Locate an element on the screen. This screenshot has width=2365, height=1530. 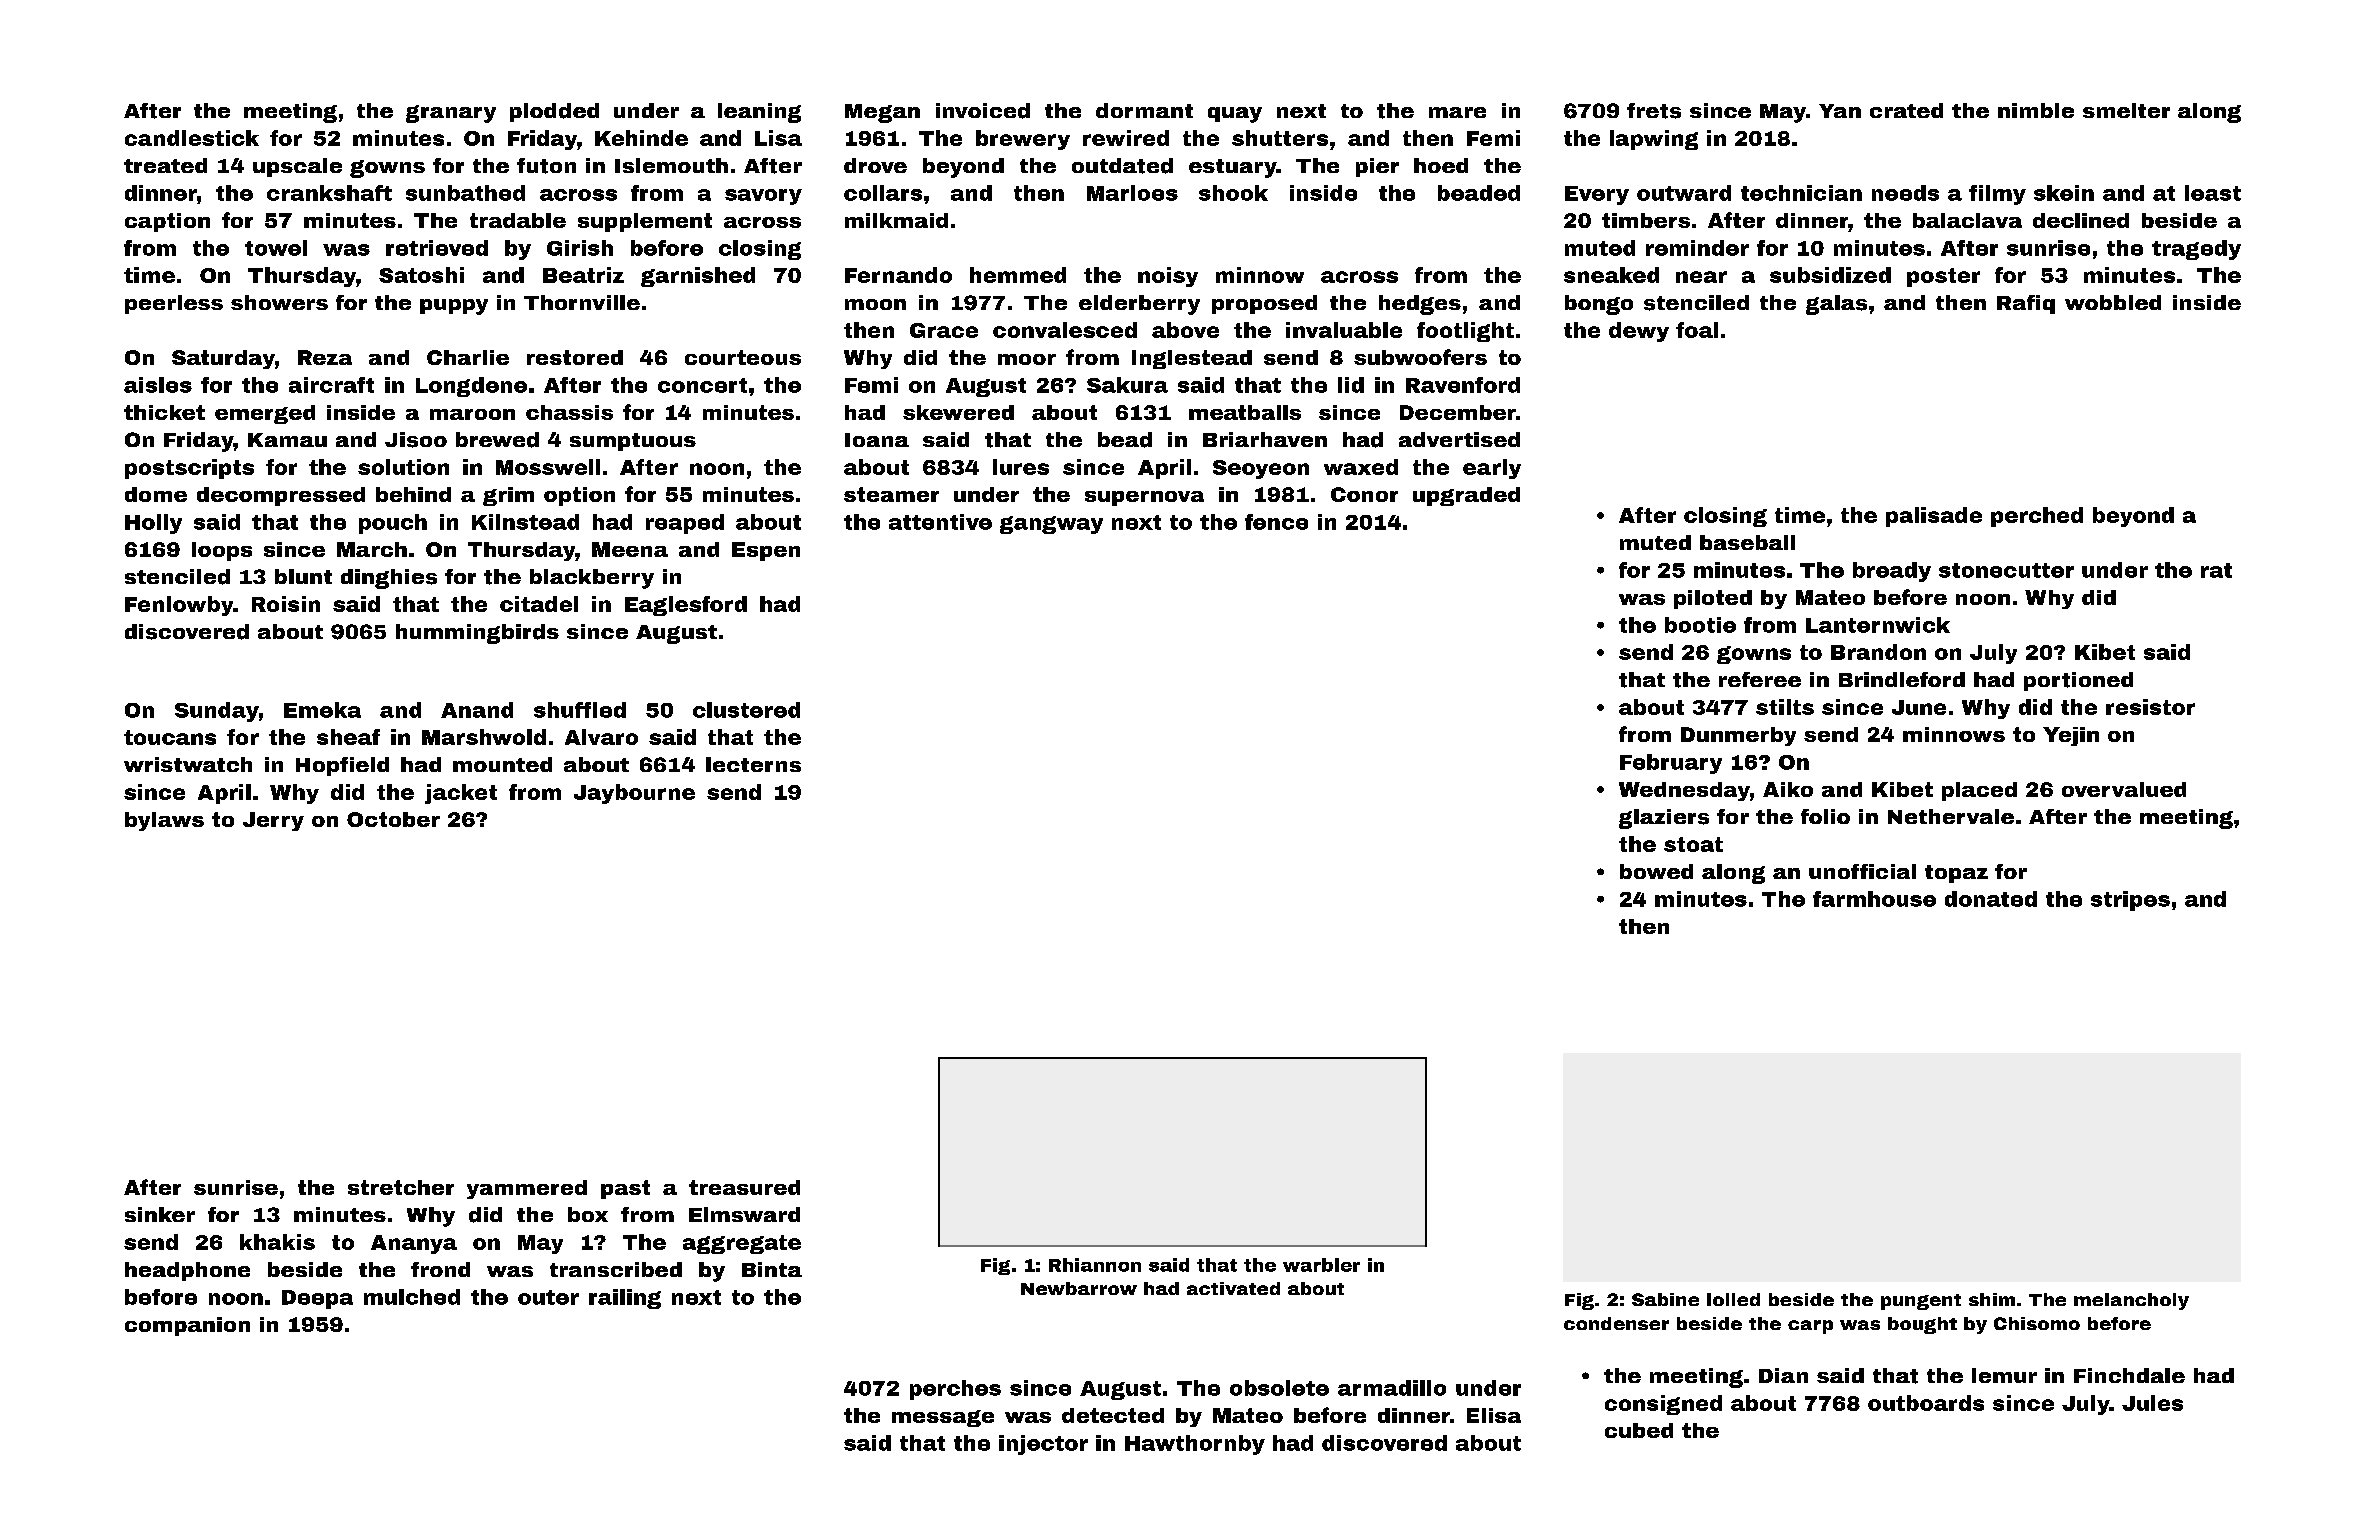
sumptuous is located at coordinates (633, 442).
